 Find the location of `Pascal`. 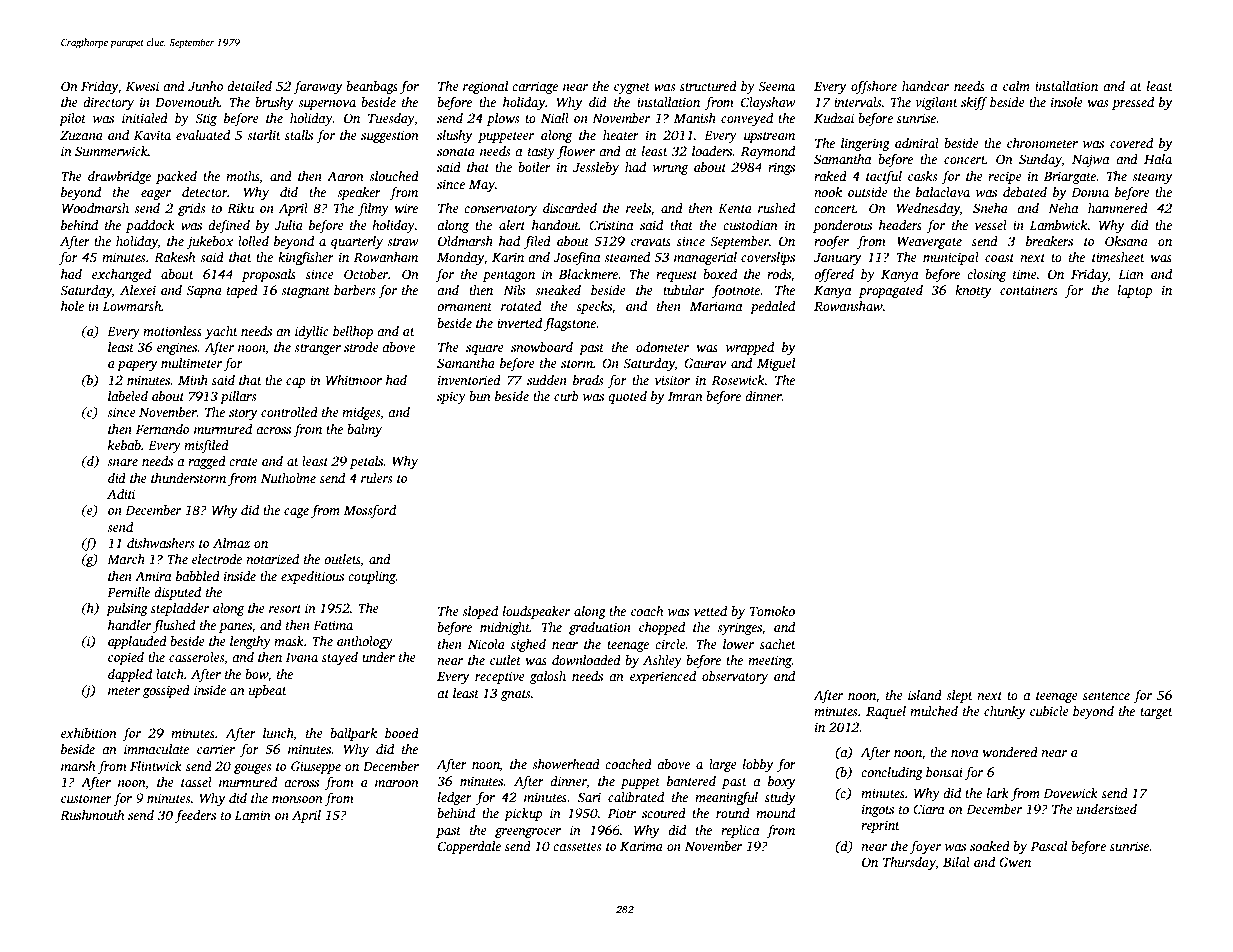

Pascal is located at coordinates (1049, 846).
